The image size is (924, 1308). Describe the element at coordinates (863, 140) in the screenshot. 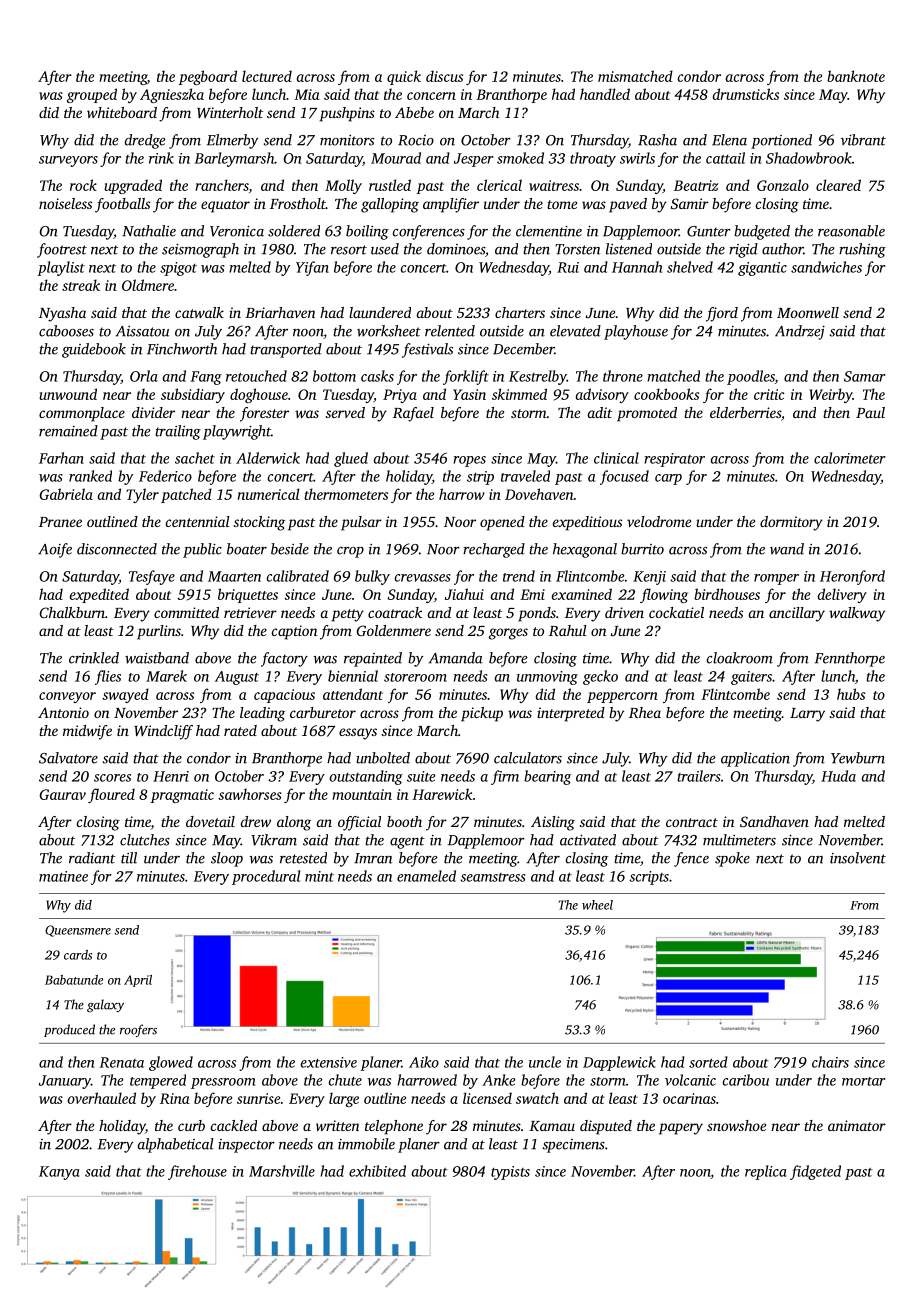

I see `vibrant` at that location.
